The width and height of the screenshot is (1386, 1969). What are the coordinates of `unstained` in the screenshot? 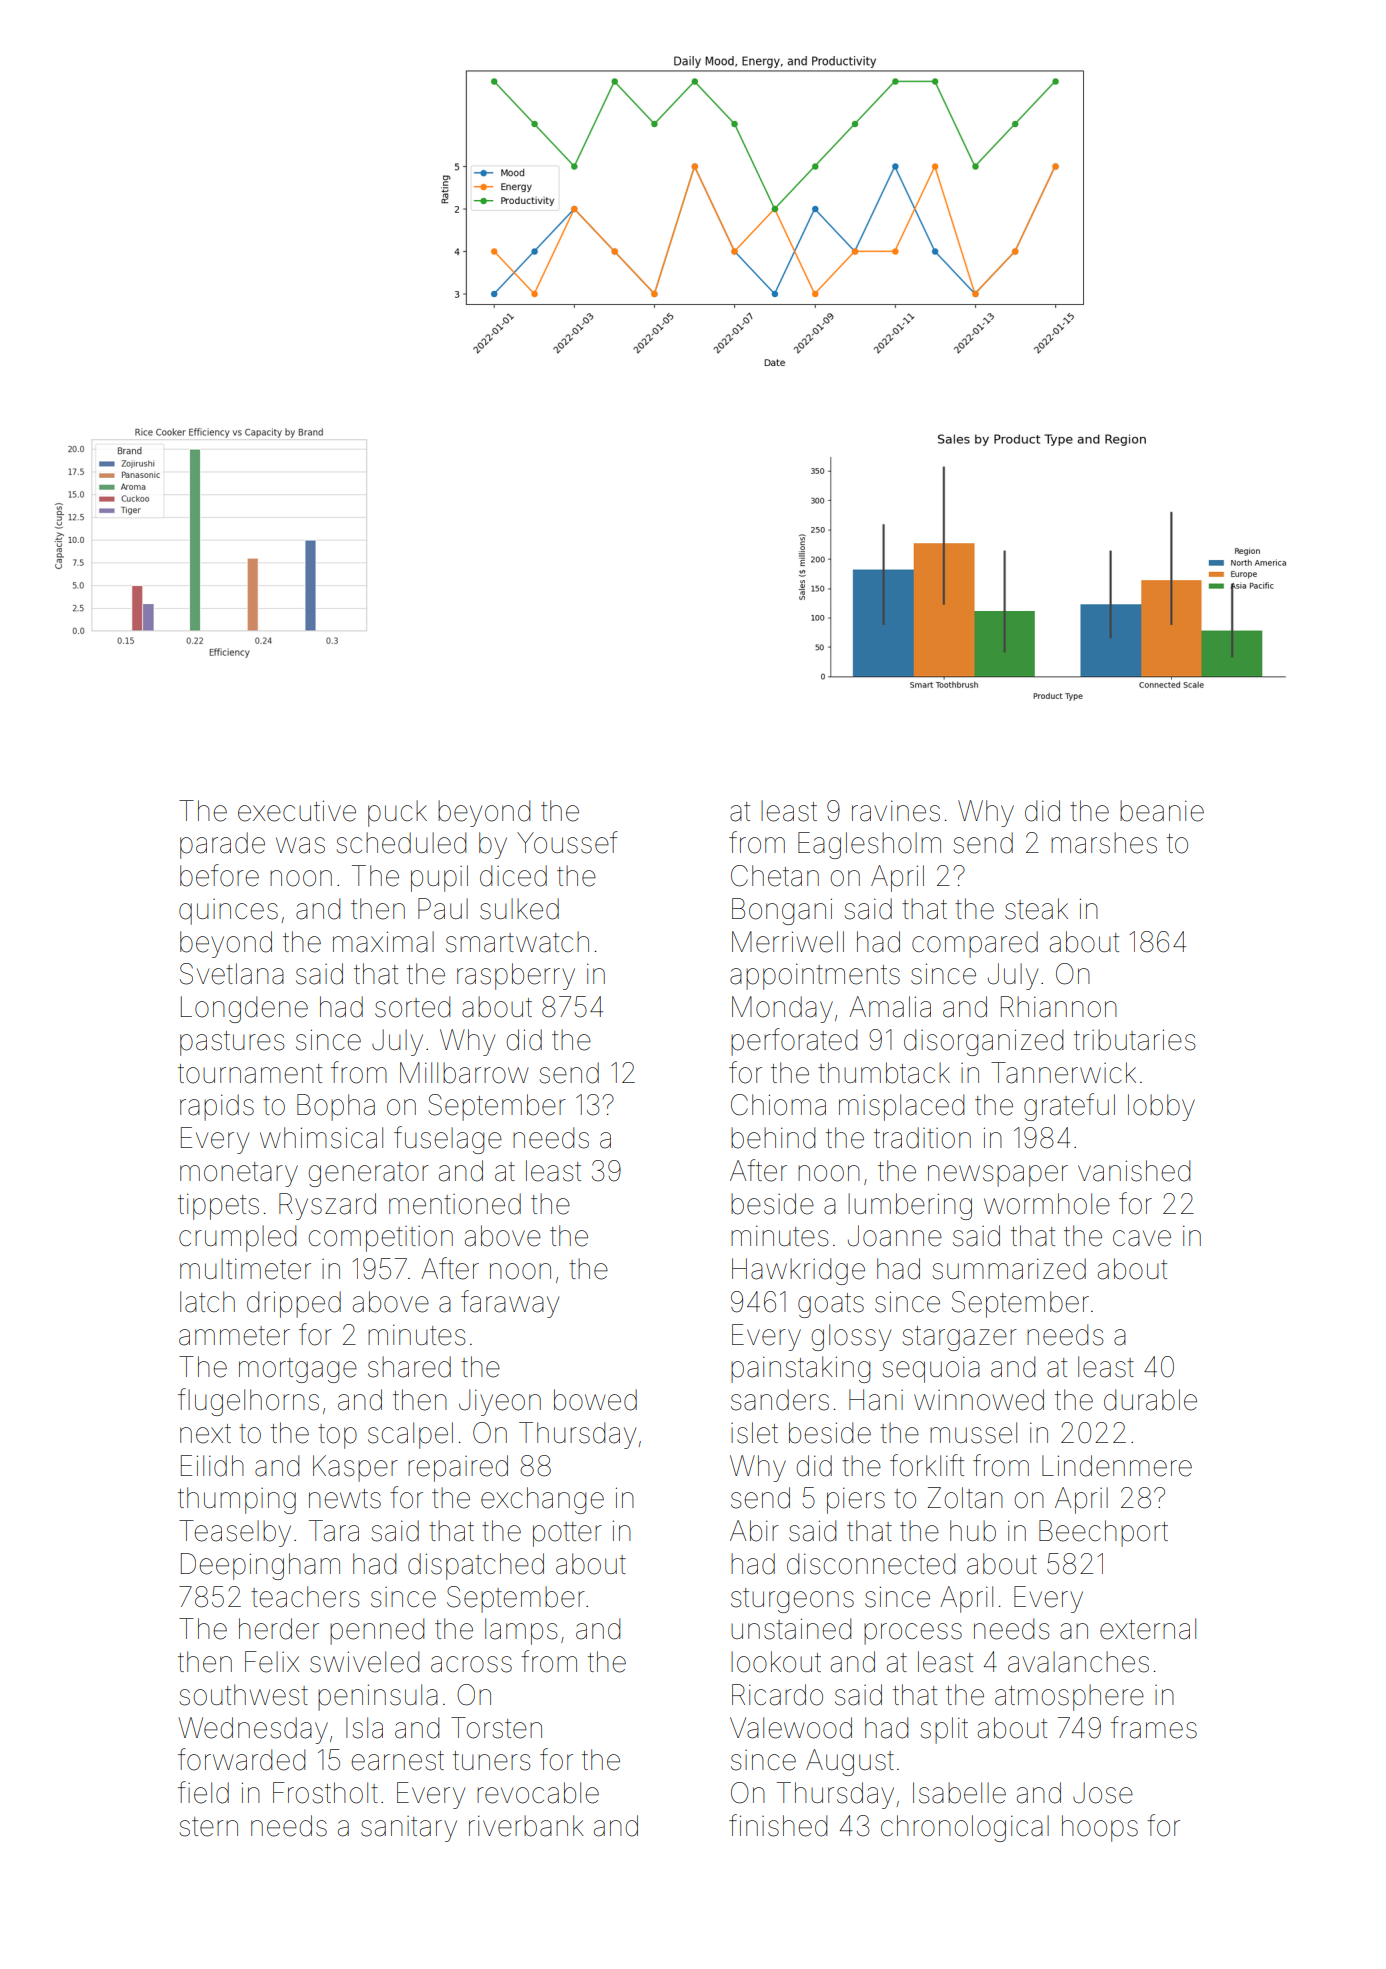 It's located at (791, 1629).
